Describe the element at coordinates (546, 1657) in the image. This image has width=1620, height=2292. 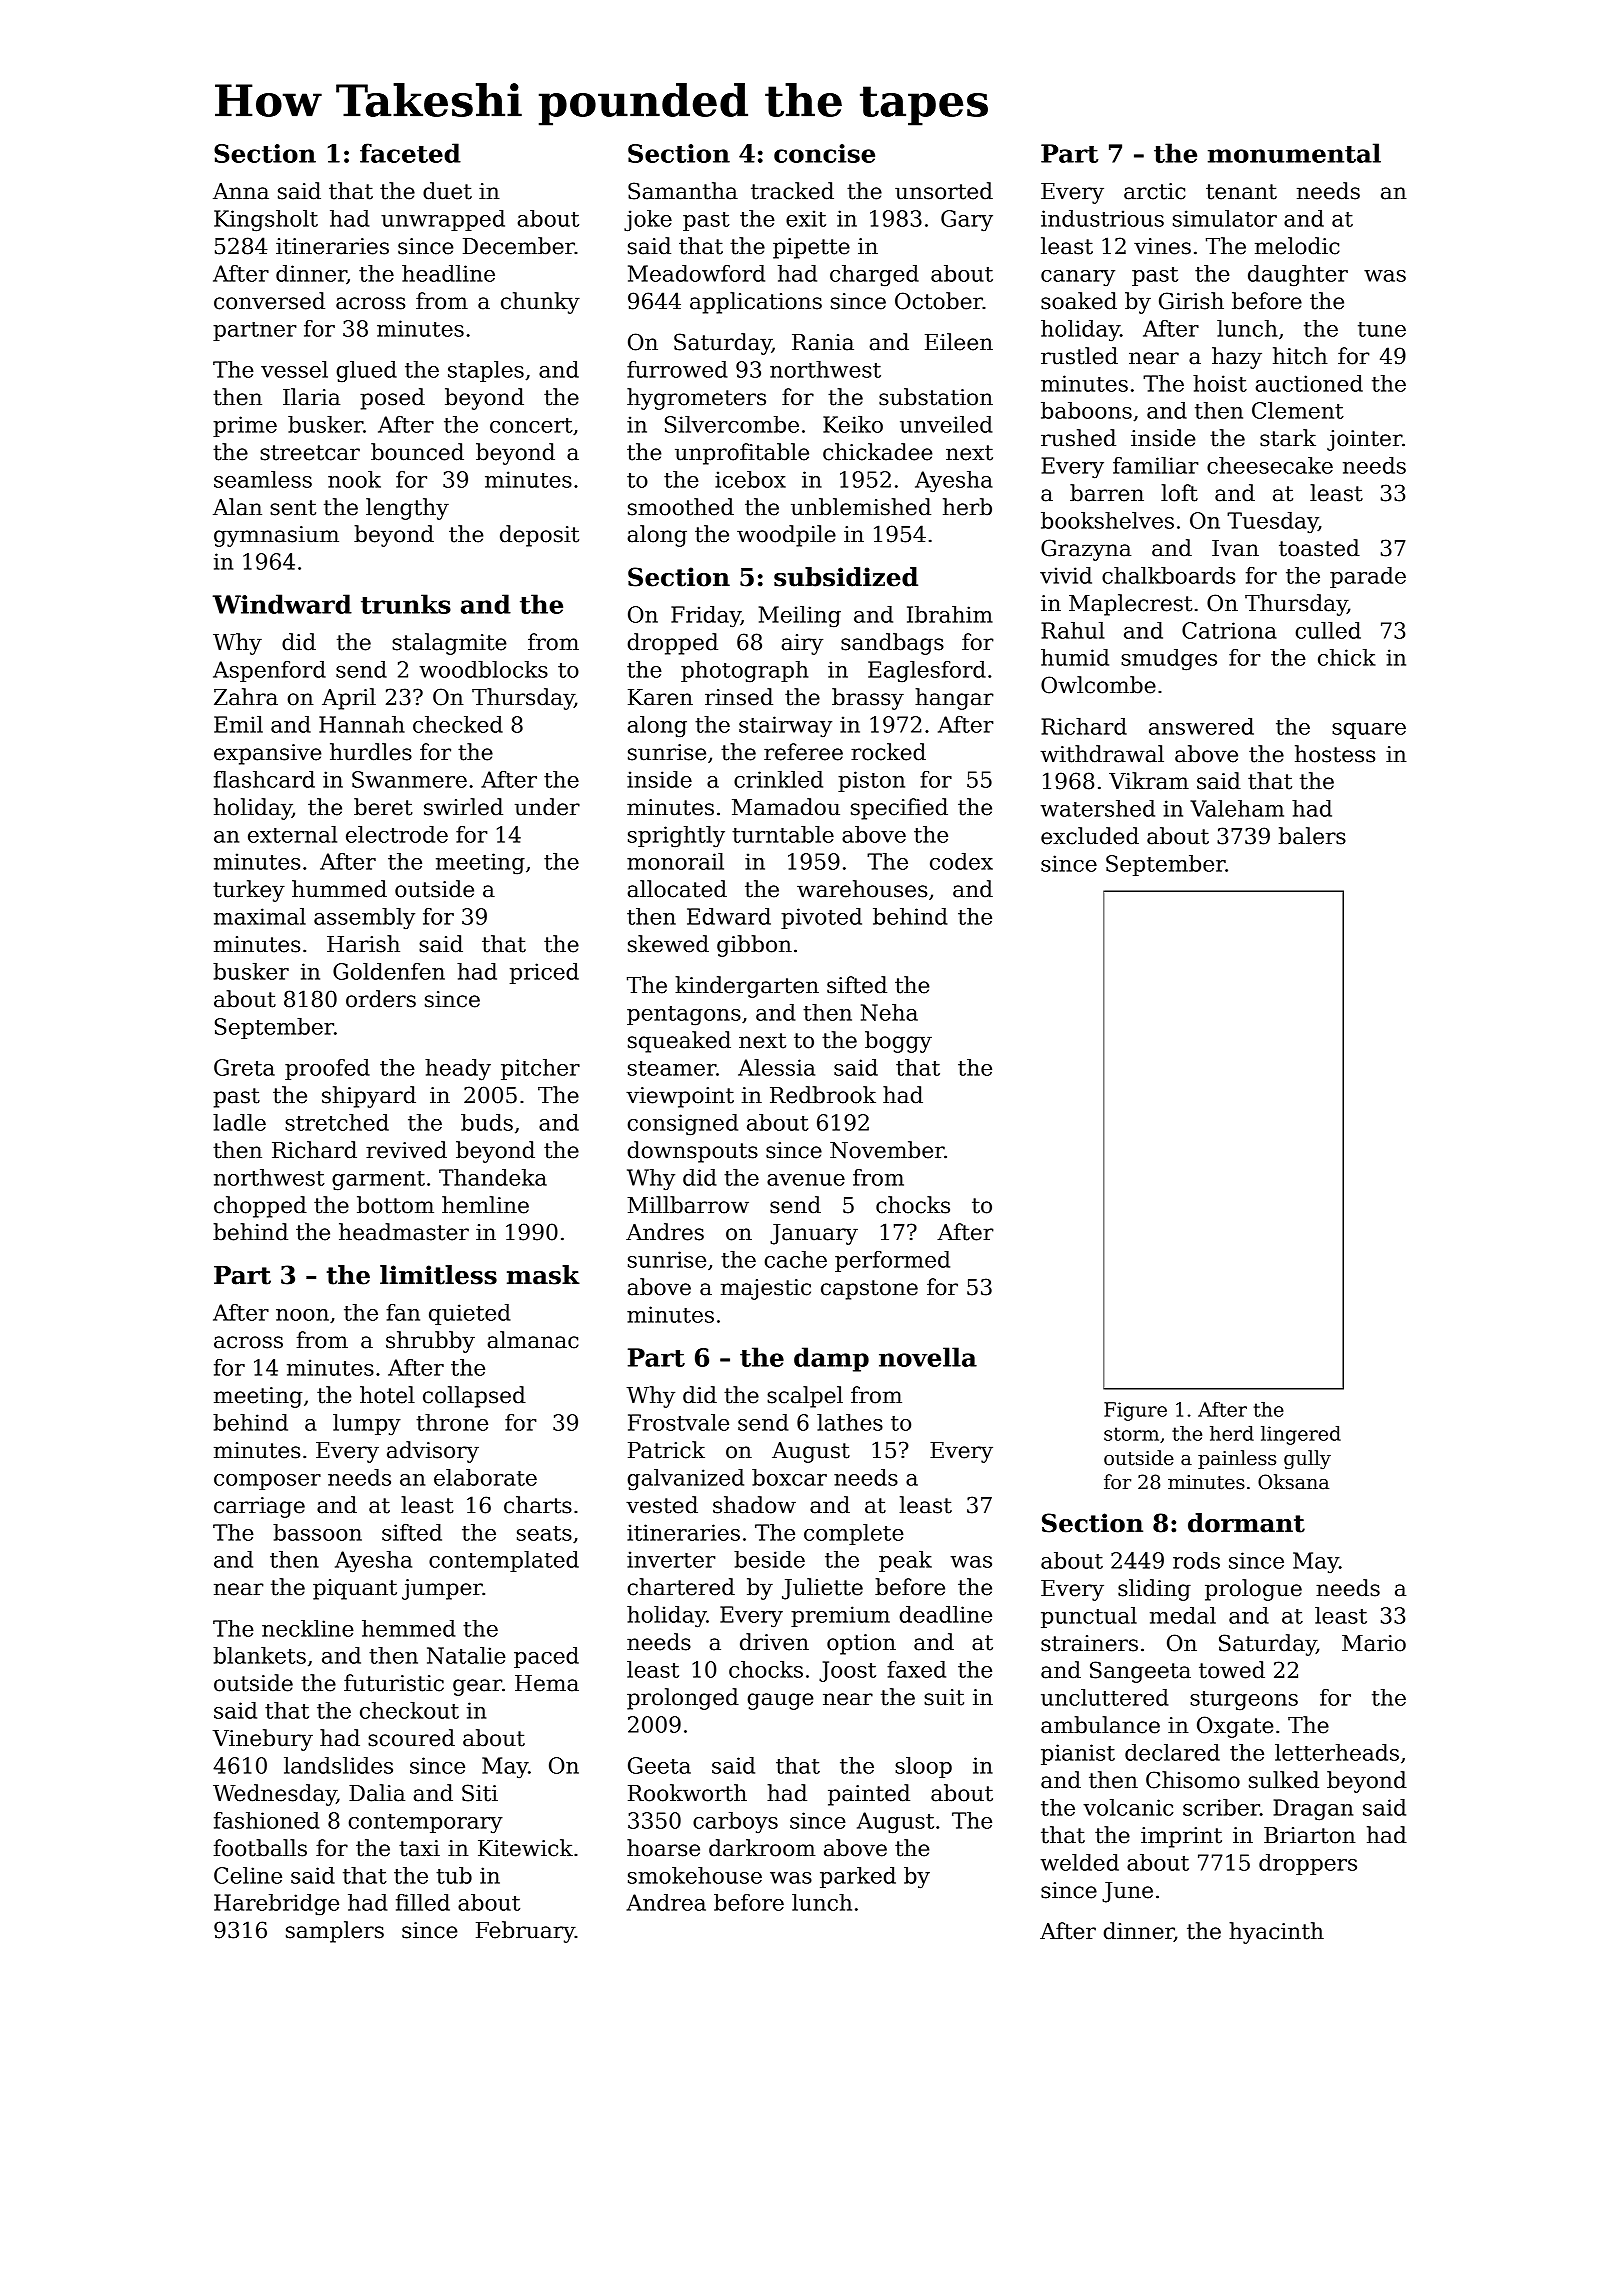
I see `paced` at that location.
